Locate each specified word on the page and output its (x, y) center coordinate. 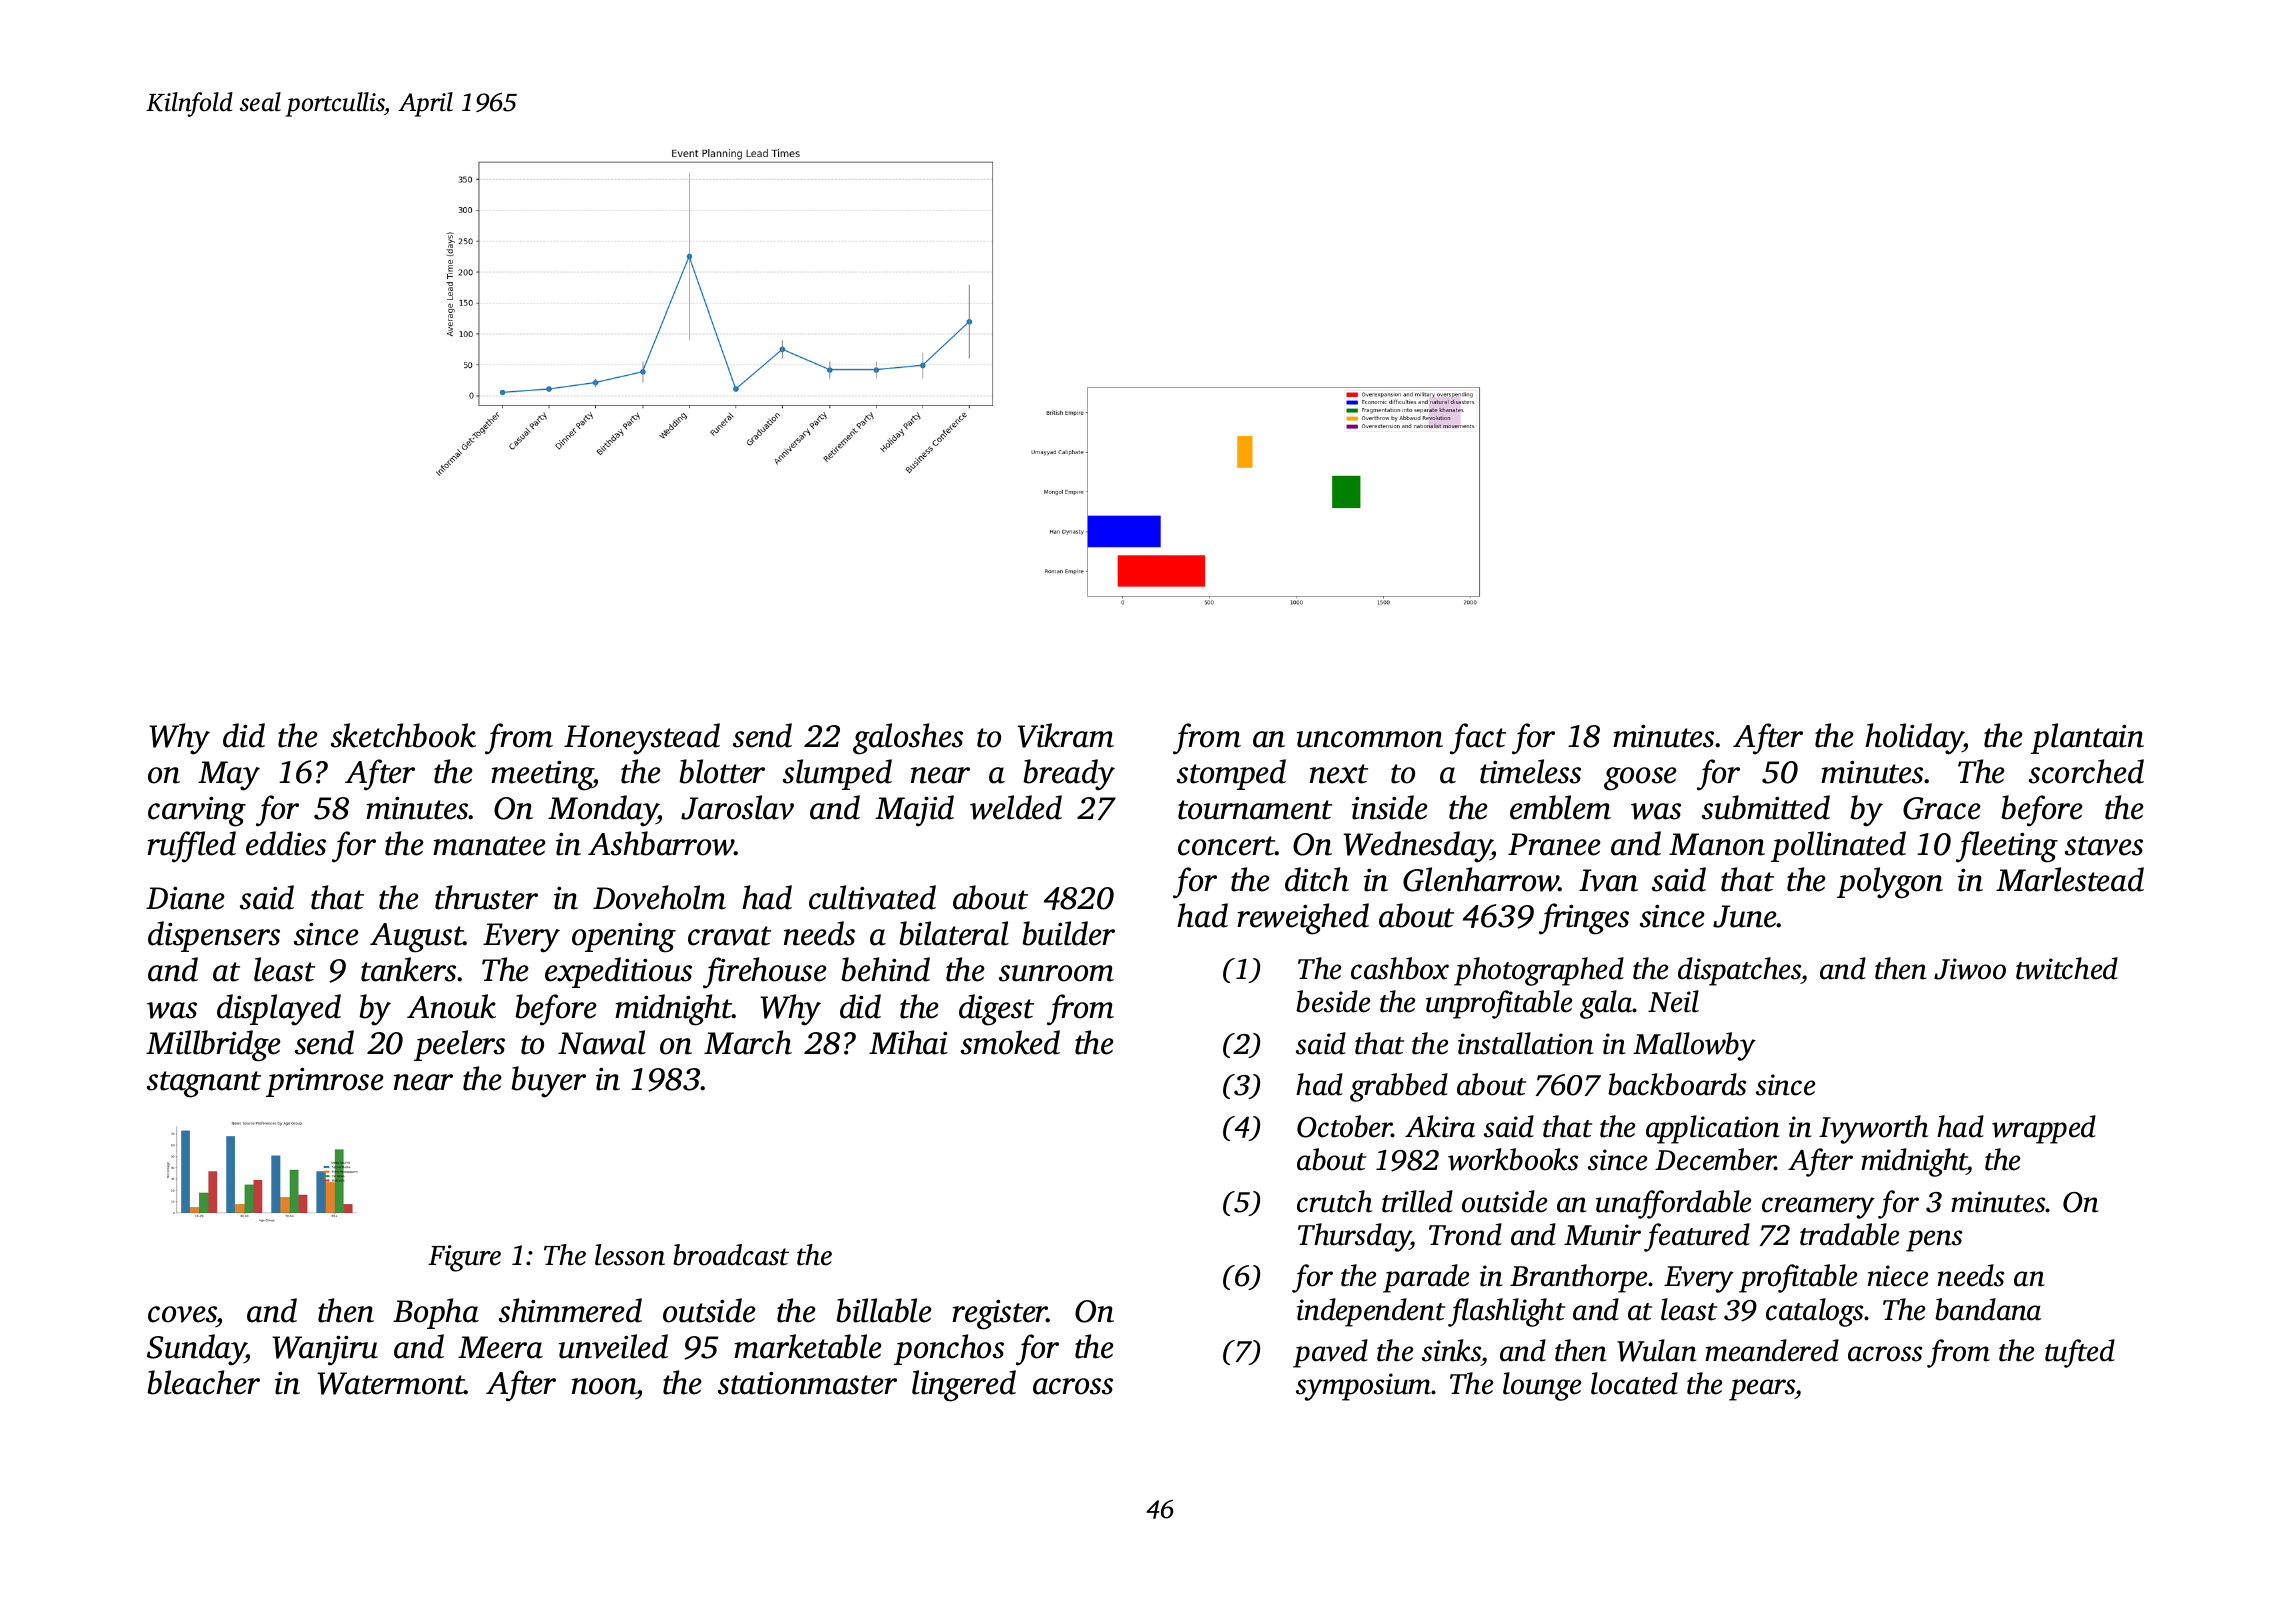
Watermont (391, 1383)
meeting (542, 776)
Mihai (908, 1042)
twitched (2067, 968)
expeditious (618, 972)
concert (1226, 846)
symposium (1364, 1387)
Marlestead (2070, 879)
